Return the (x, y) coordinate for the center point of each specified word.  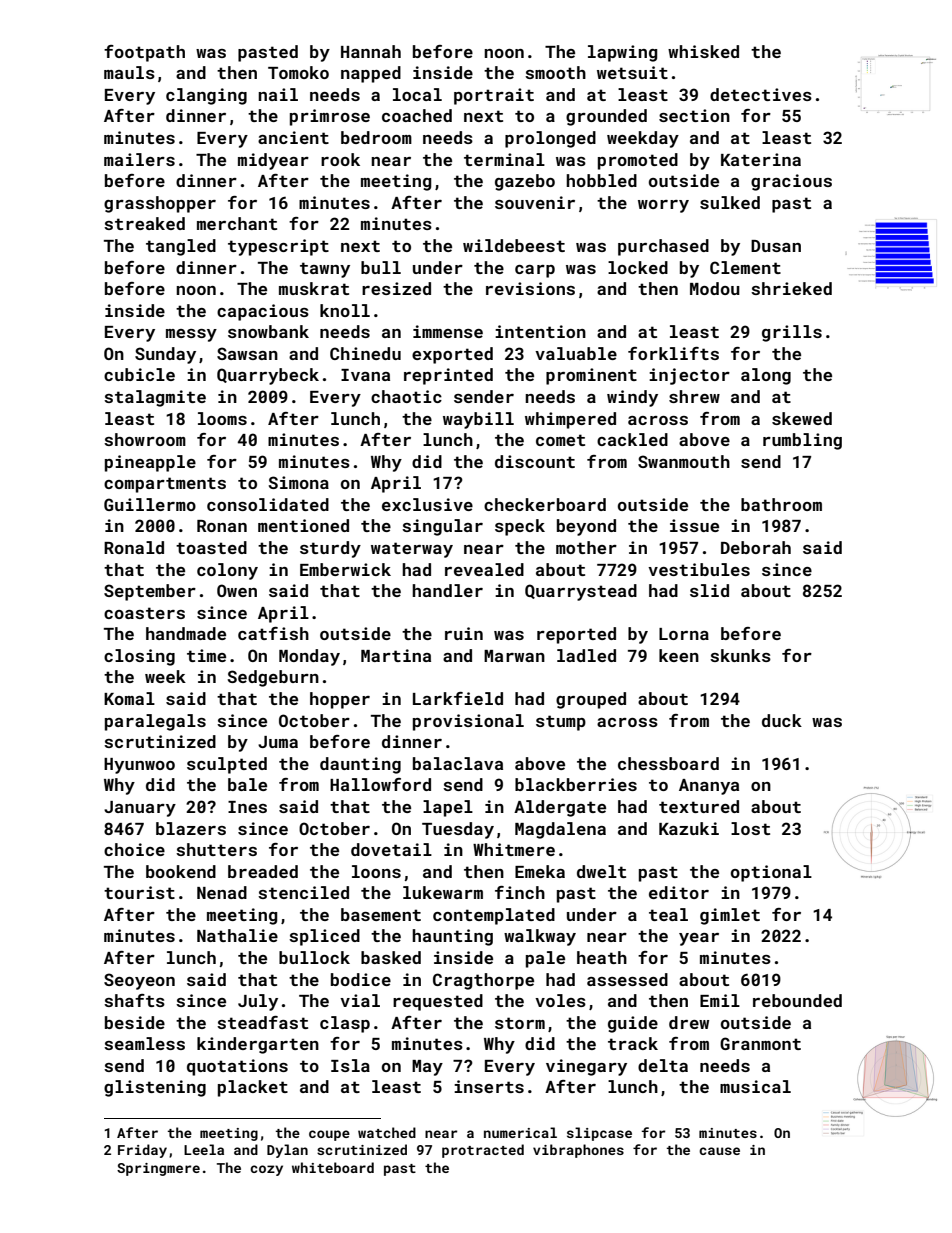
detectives (761, 94)
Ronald (134, 547)
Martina (396, 655)
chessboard (668, 763)
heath (602, 957)
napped (371, 74)
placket (253, 1088)
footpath (144, 53)
